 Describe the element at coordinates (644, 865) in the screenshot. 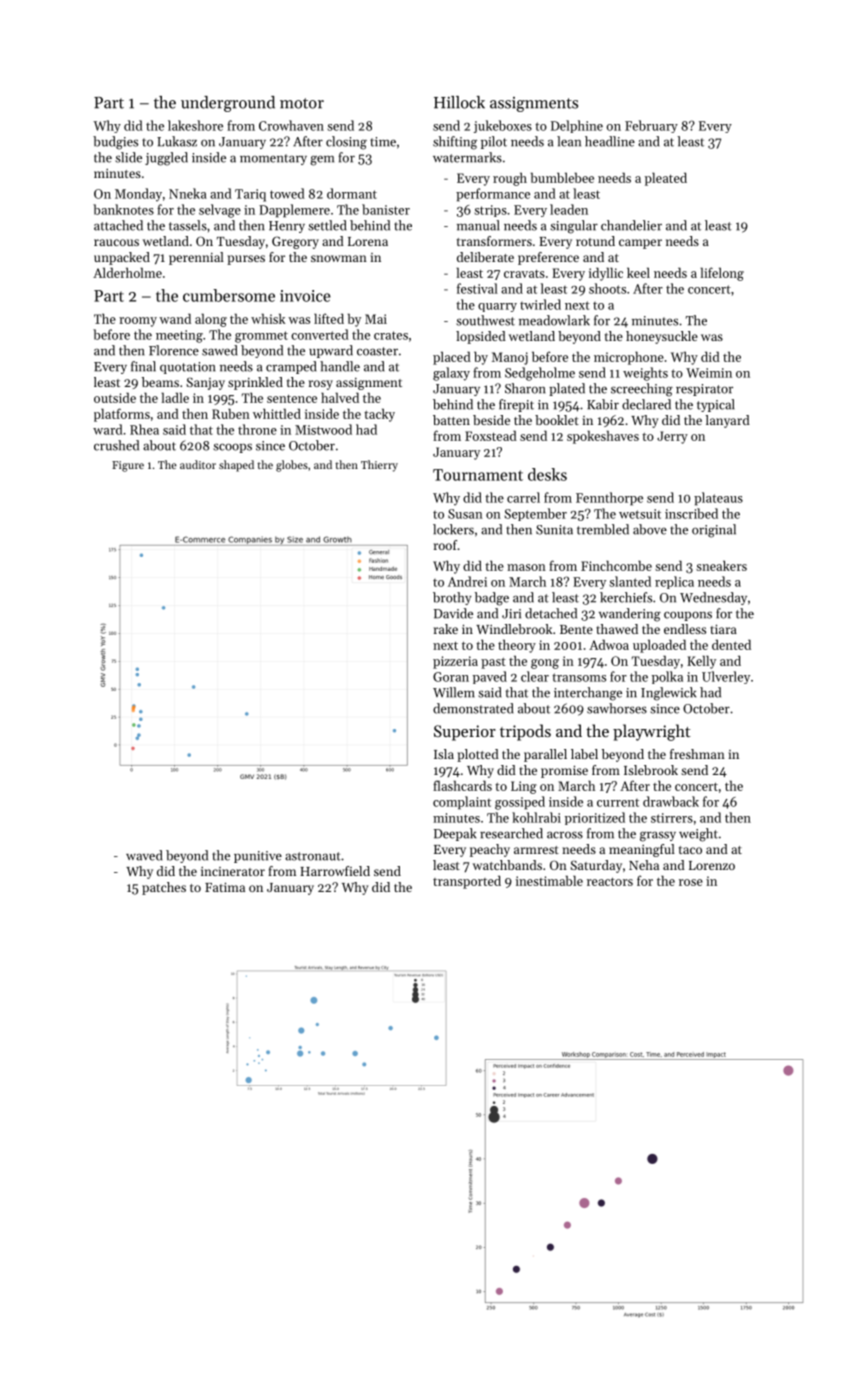

I see `Neha` at that location.
